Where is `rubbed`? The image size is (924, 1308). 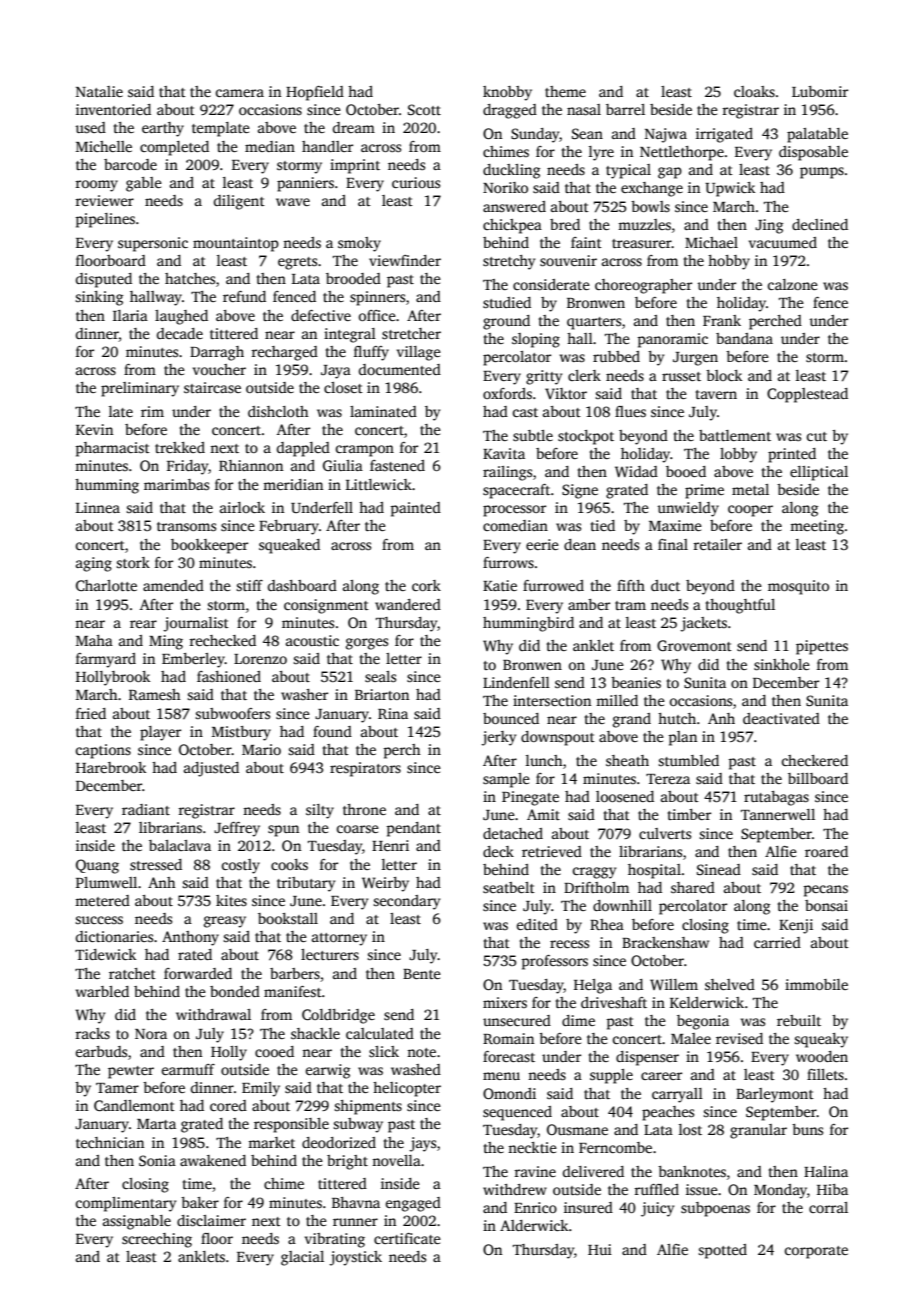 rubbed is located at coordinates (616, 356).
